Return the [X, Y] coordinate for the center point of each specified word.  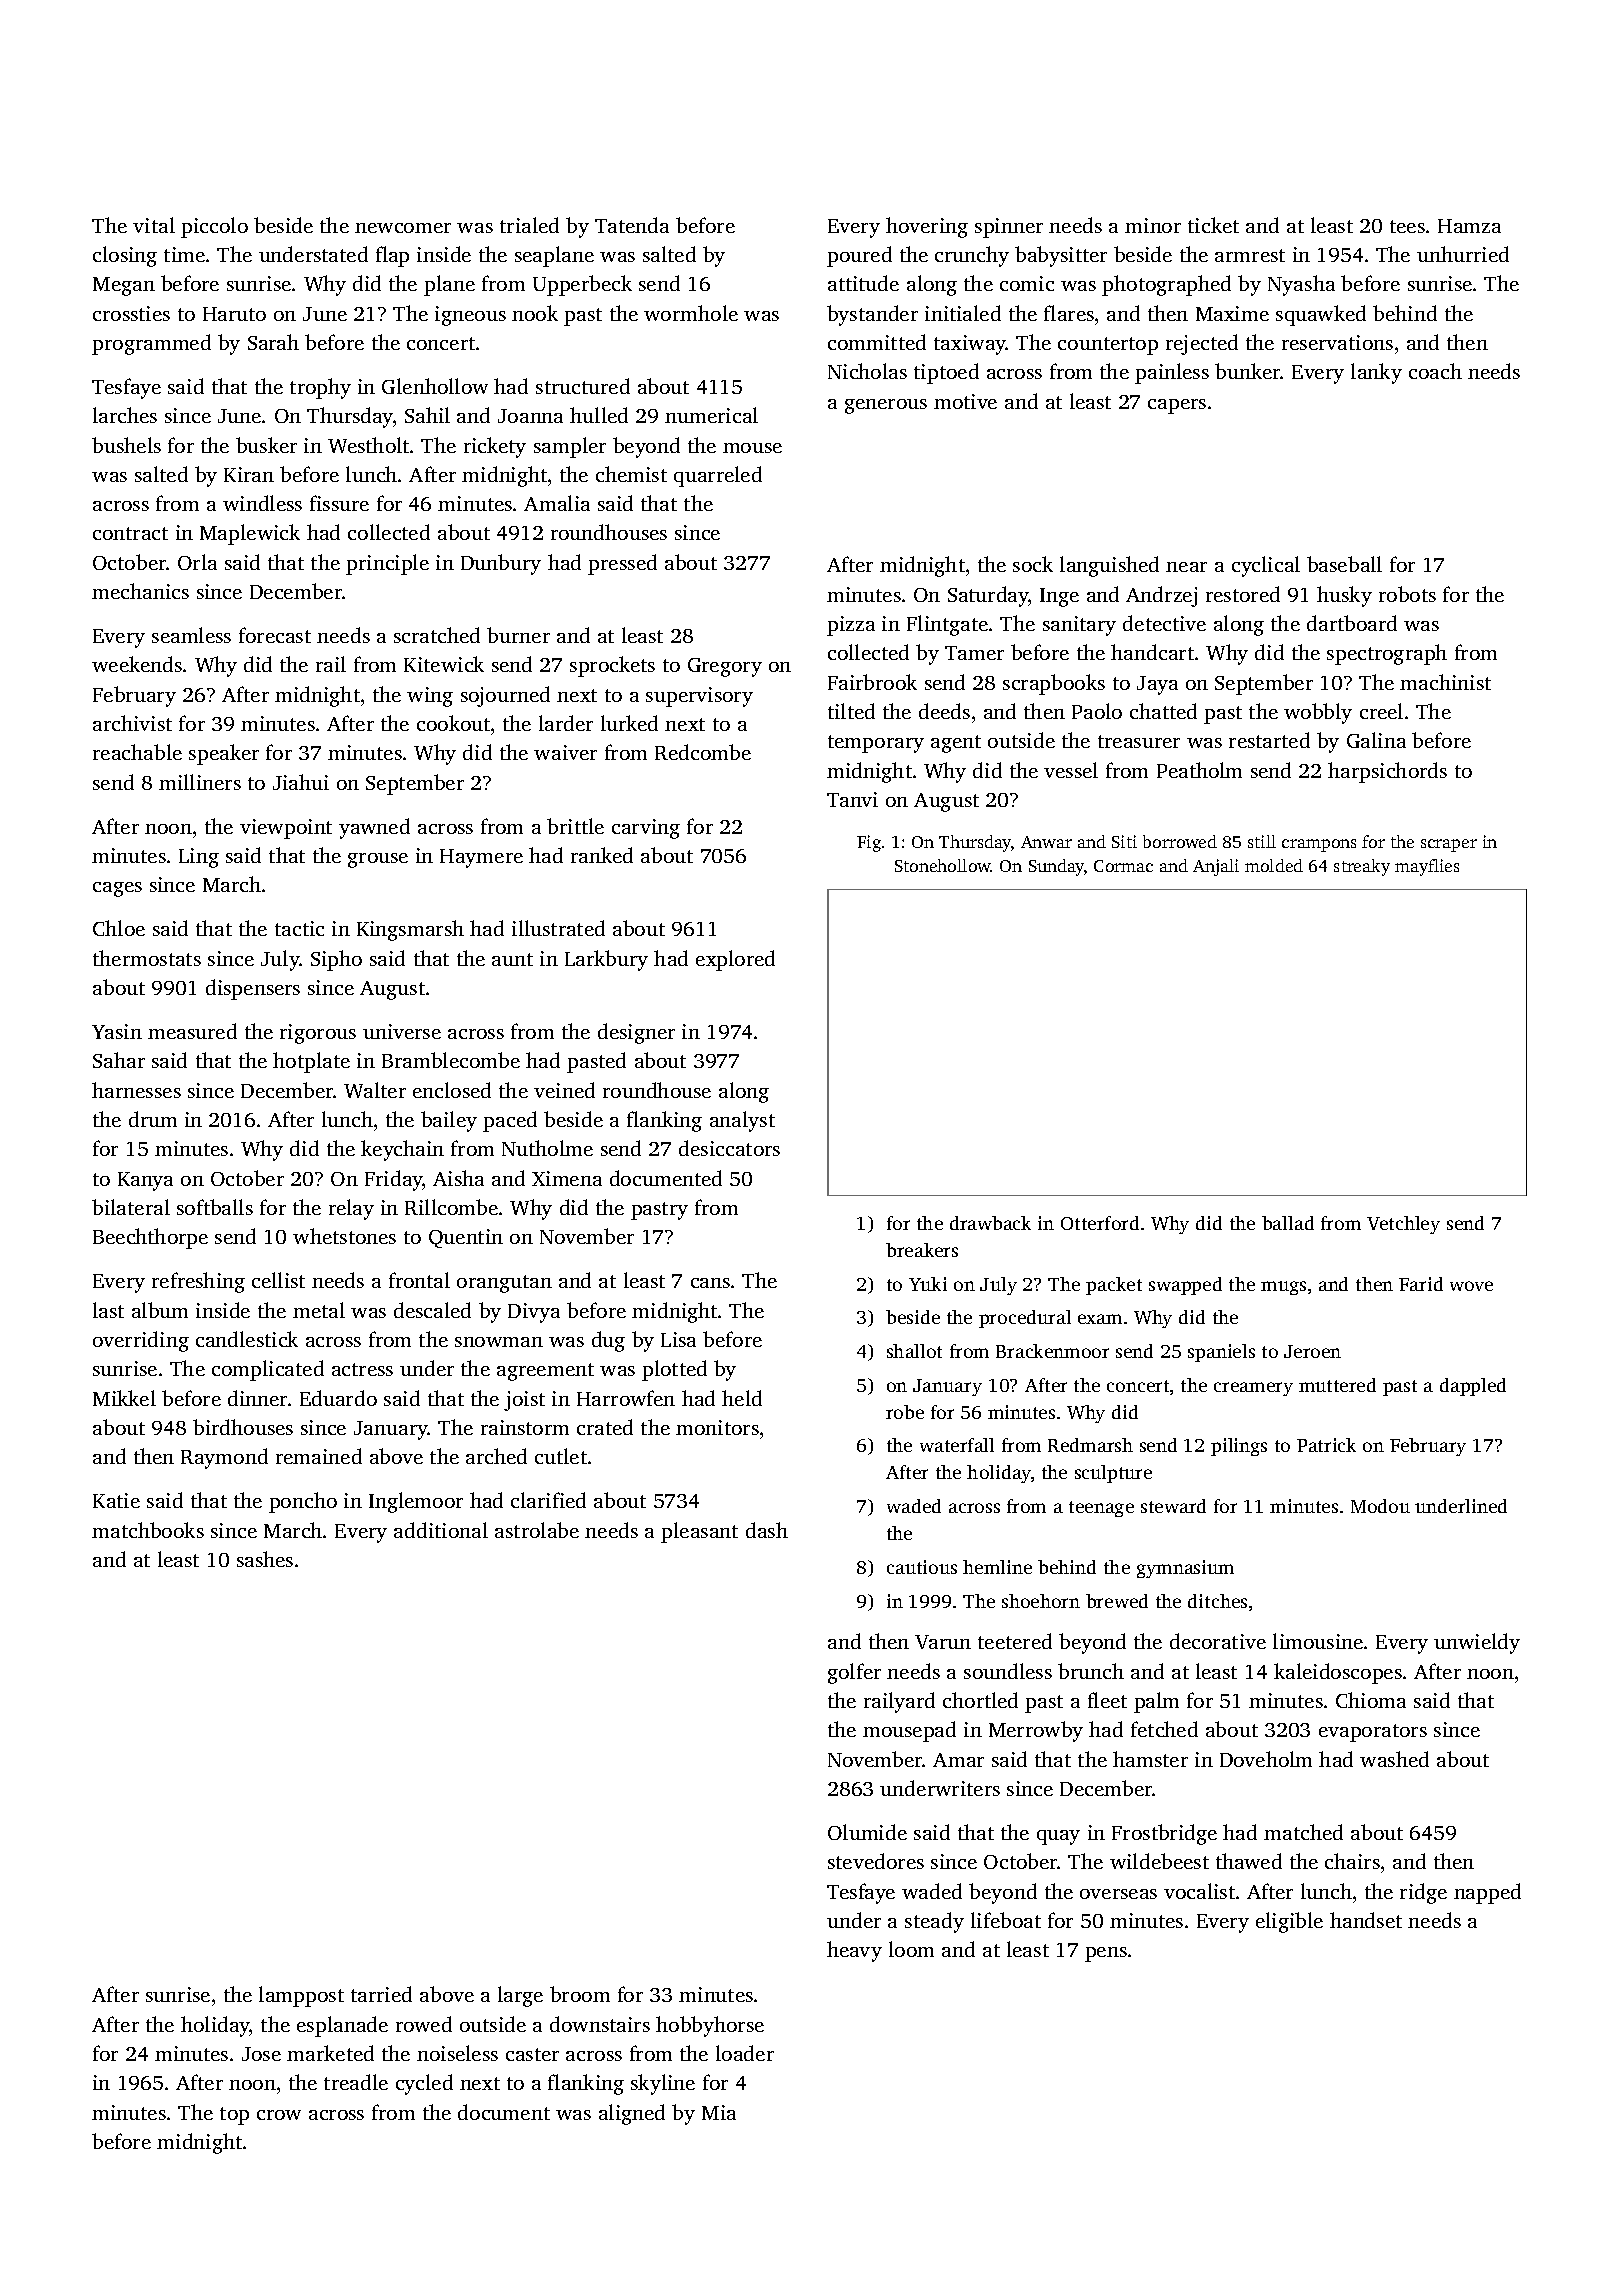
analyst [742, 1121]
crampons [1319, 845]
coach [1435, 371]
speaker [224, 754]
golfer [854, 1673]
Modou [1380, 1506]
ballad [1288, 1223]
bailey [449, 1121]
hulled [599, 415]
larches [125, 415]
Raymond [224, 1458]
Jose [261, 2054]
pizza [851, 626]
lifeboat [1006, 1920]
